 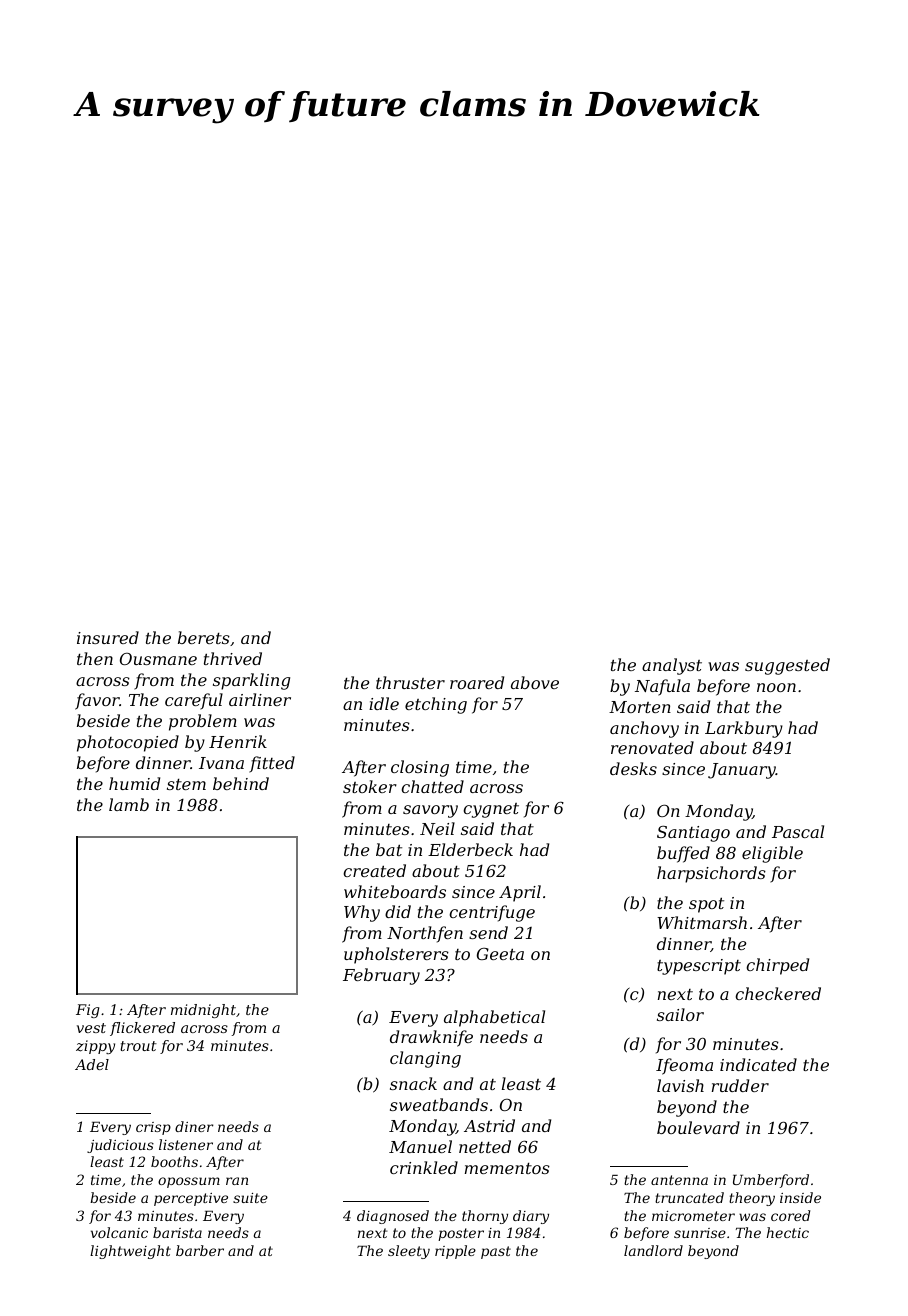 I want to click on January, so click(x=742, y=771).
